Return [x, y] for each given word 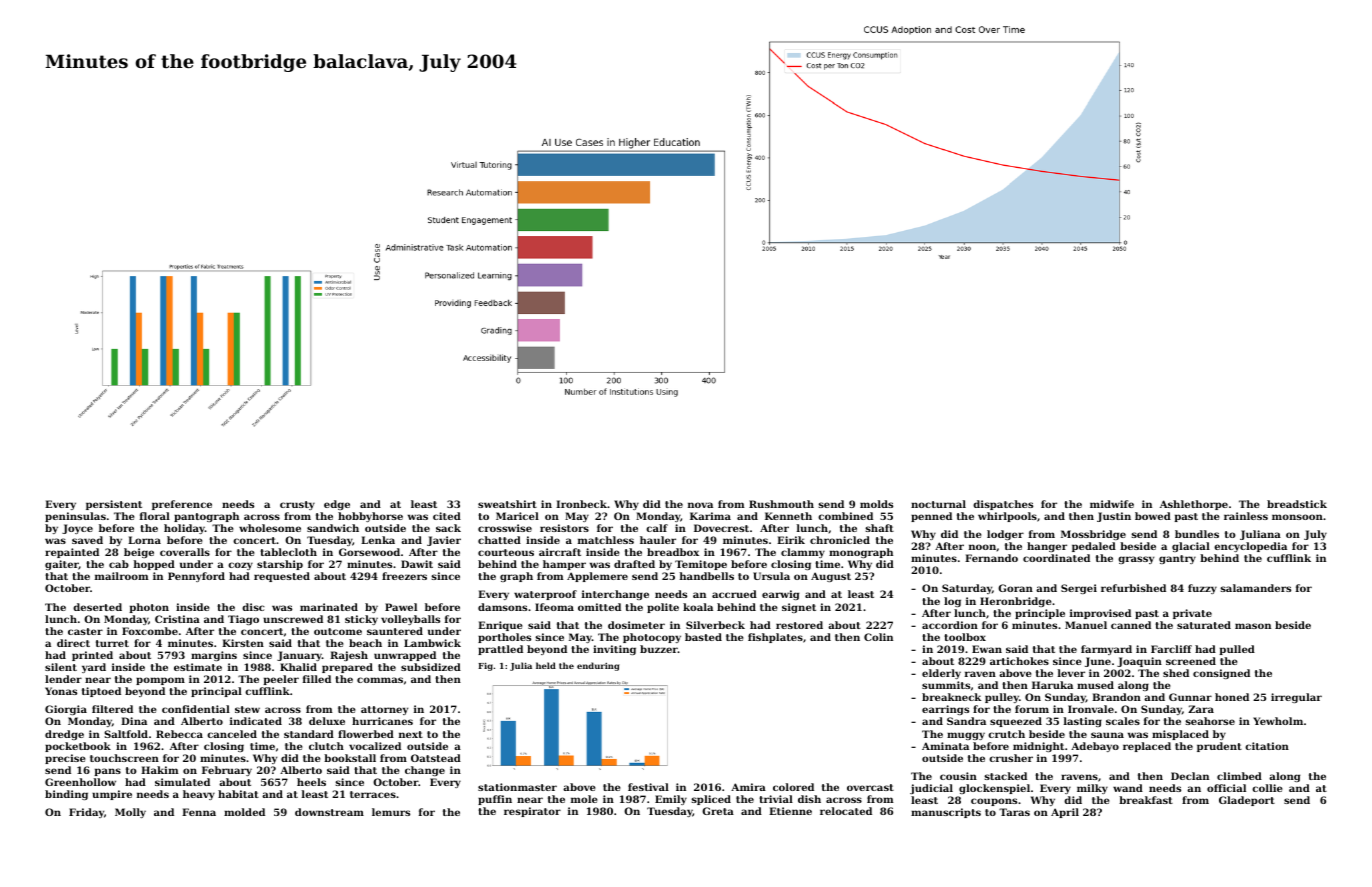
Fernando [991, 558]
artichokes [1019, 661]
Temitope [701, 565]
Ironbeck [581, 504]
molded [244, 812]
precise [65, 759]
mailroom [122, 576]
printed [92, 656]
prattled [500, 650]
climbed [1239, 776]
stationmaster [517, 787]
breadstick [1297, 504]
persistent [114, 505]
